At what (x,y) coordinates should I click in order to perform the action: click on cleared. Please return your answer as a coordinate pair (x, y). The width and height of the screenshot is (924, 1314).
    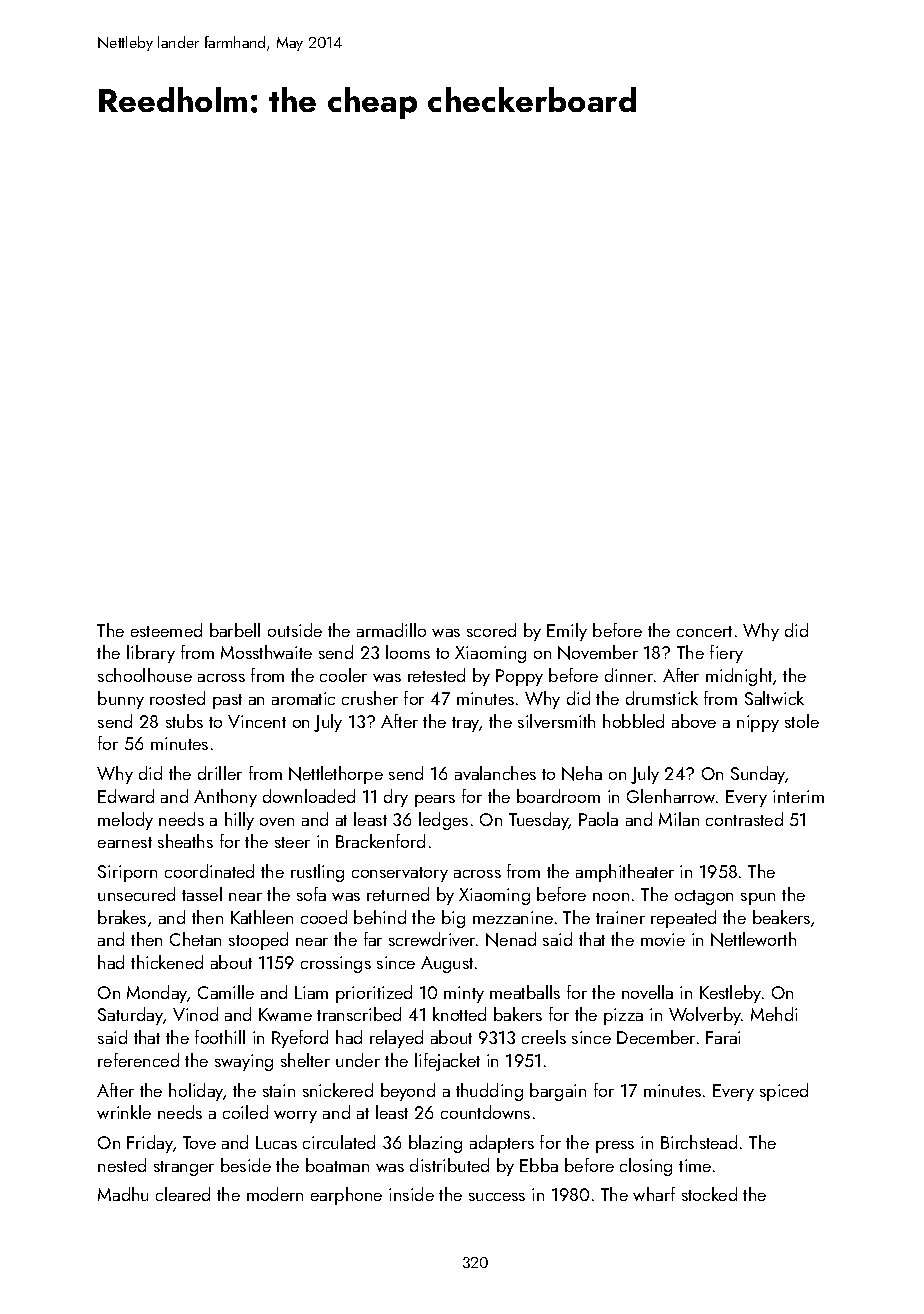
    Looking at the image, I should click on (183, 1194).
